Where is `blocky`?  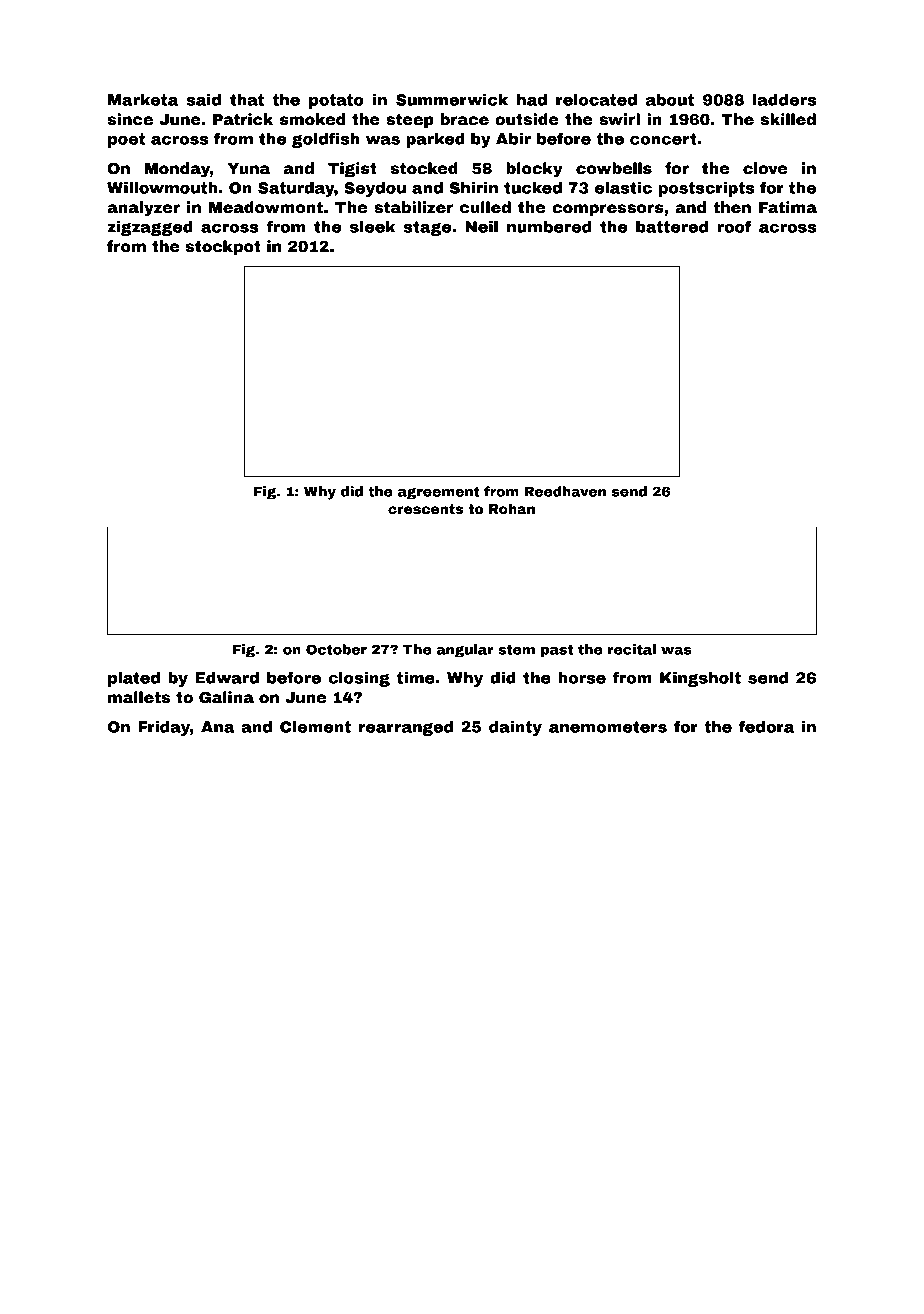
blocky is located at coordinates (534, 170).
